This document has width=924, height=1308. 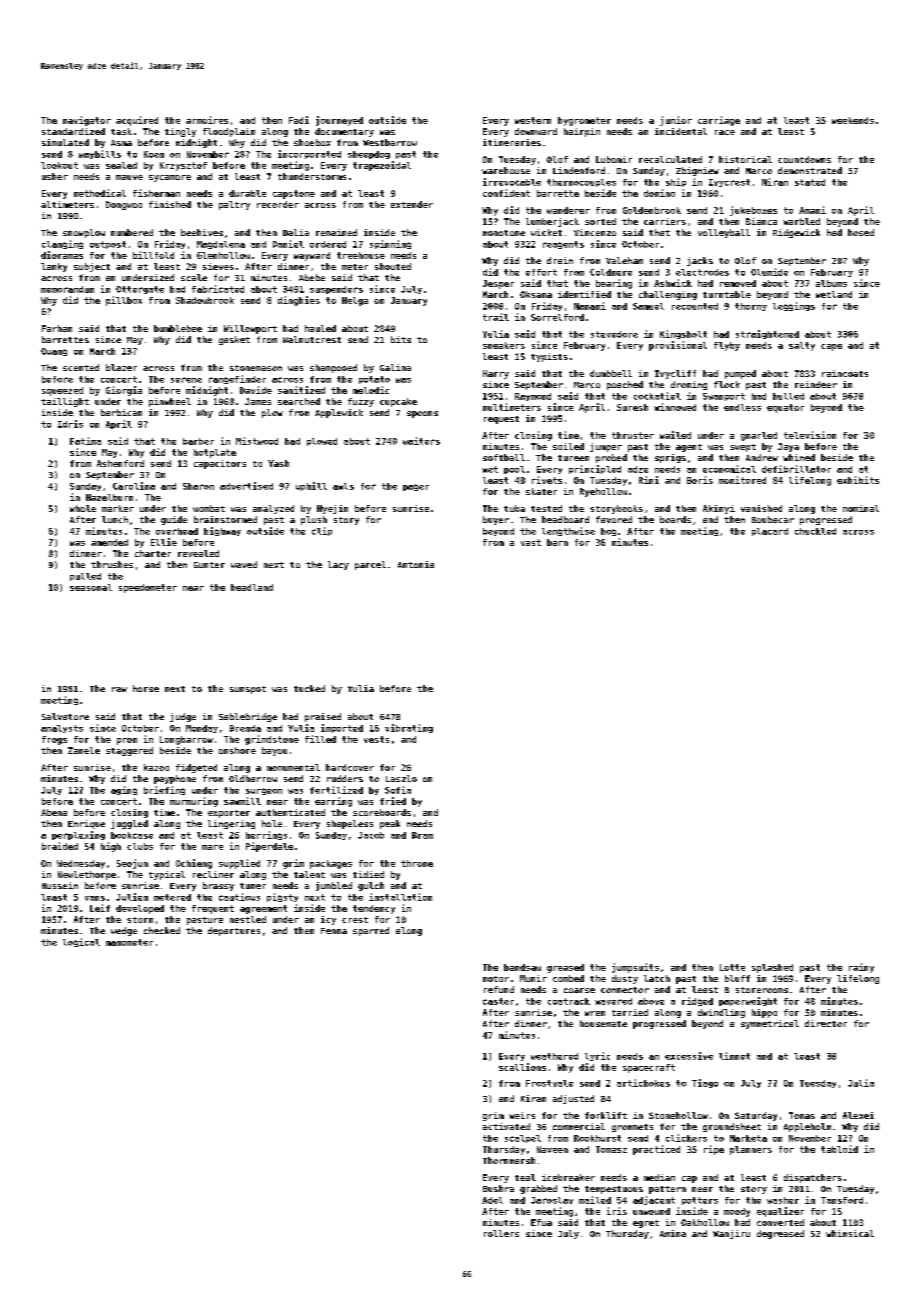 What do you see at coordinates (119, 689) in the document?
I see `raw` at bounding box center [119, 689].
